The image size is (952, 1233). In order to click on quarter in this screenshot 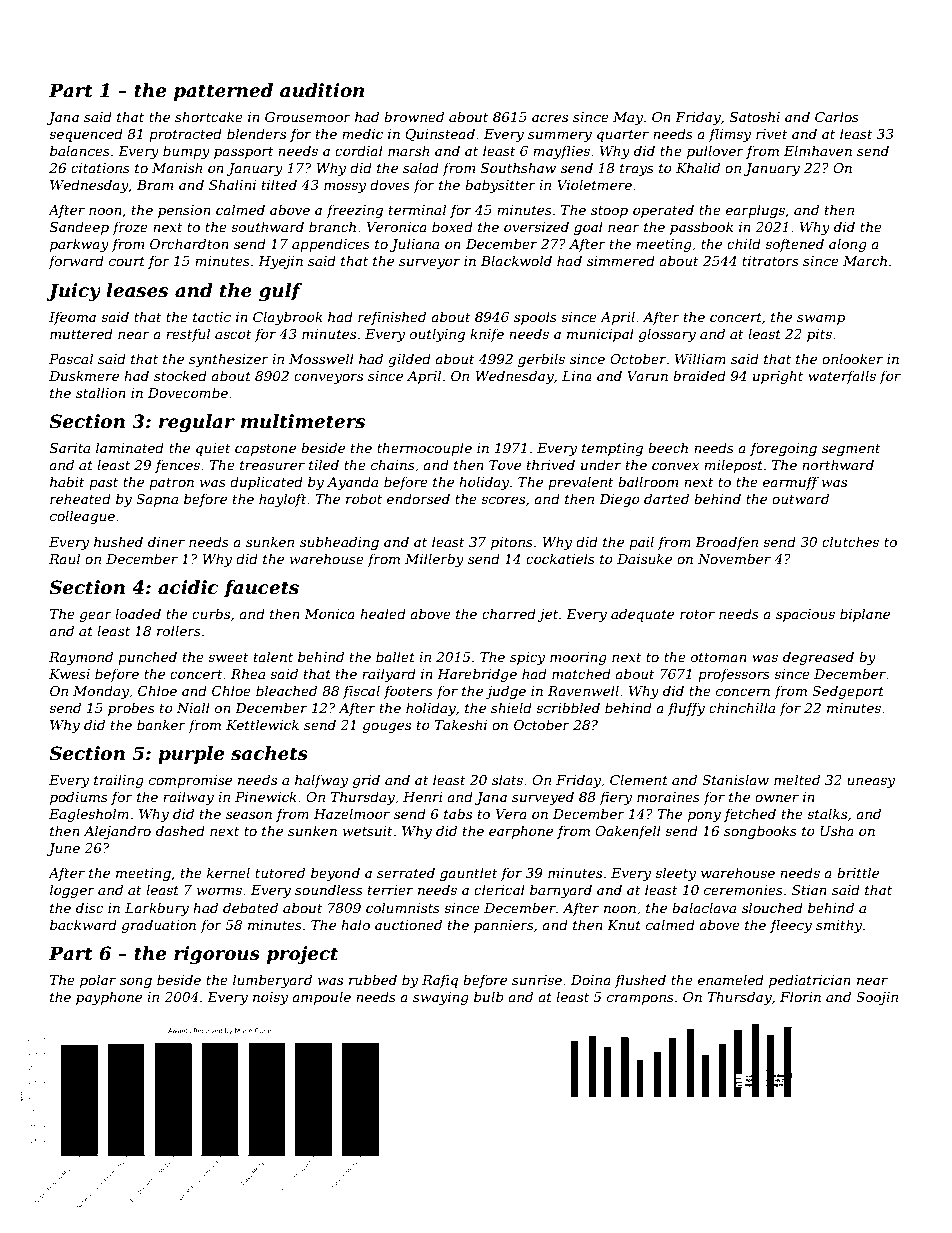, I will do `click(623, 136)`.
